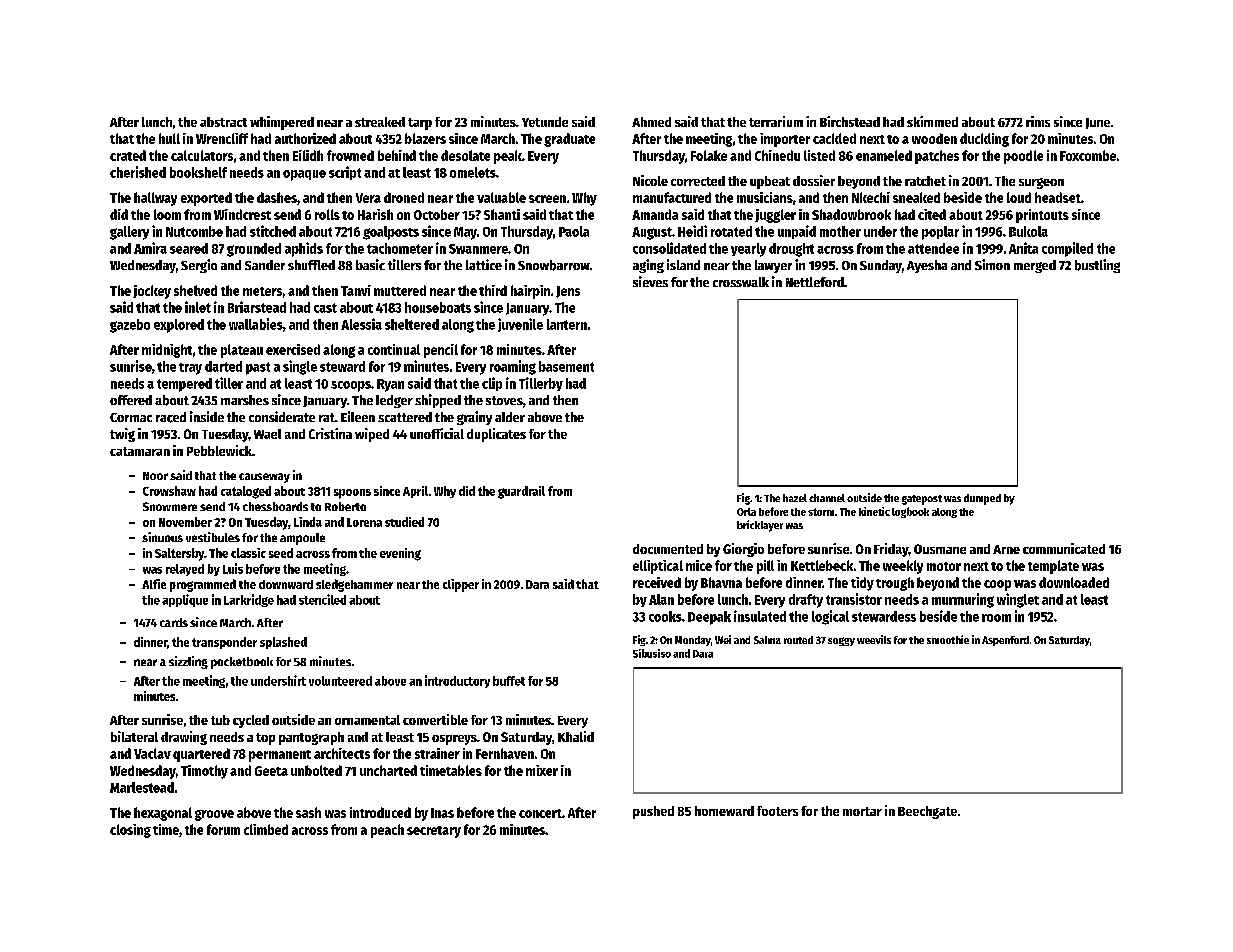 The image size is (1233, 952). I want to click on uncharted, so click(388, 770).
